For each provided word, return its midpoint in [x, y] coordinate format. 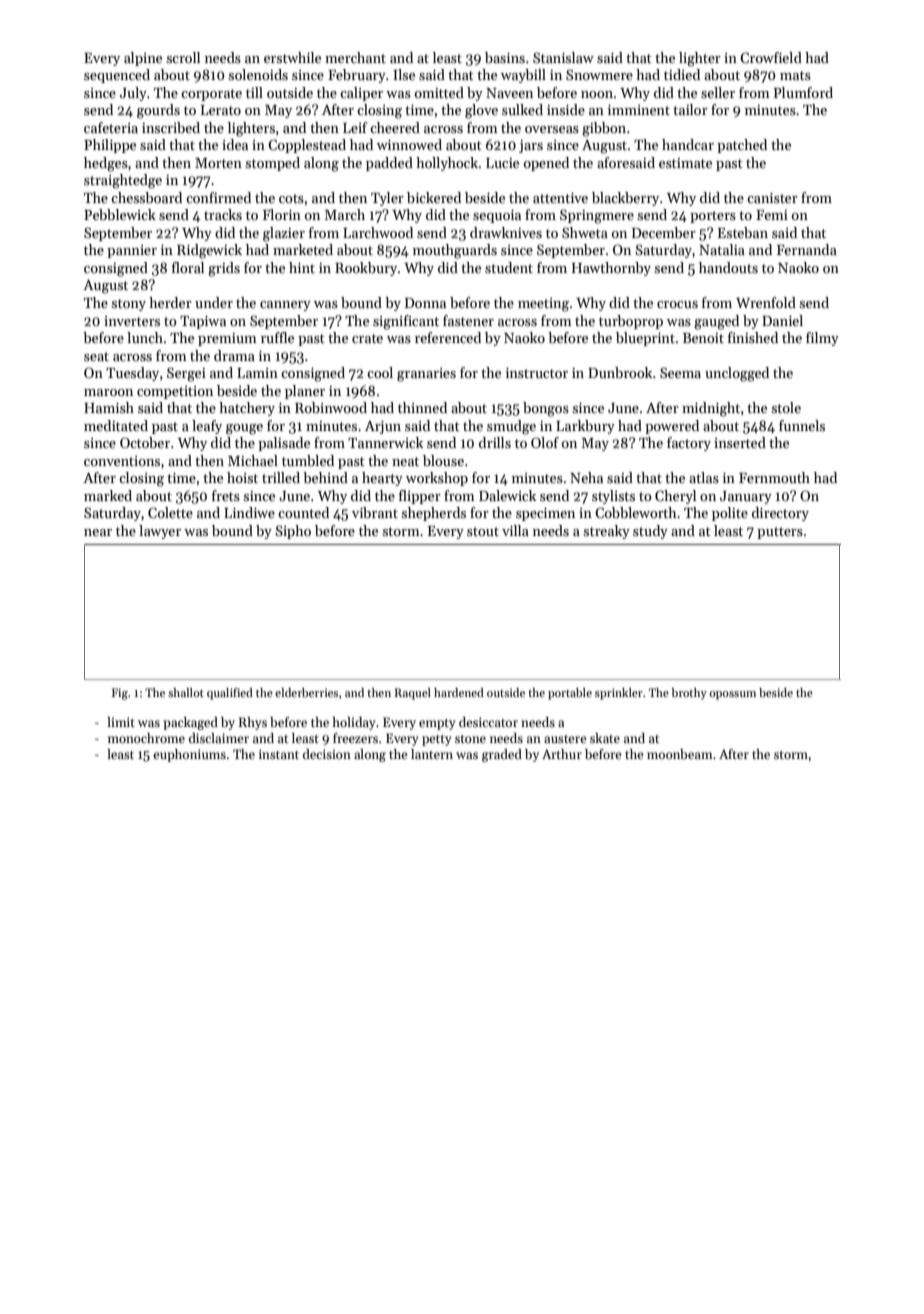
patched [742, 146]
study [650, 532]
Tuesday [132, 374]
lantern [432, 754]
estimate [685, 163]
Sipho [293, 532]
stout [483, 531]
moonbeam [680, 754]
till [254, 92]
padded [389, 164]
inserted [740, 442]
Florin [282, 214]
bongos [546, 409]
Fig [120, 694]
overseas [552, 129]
